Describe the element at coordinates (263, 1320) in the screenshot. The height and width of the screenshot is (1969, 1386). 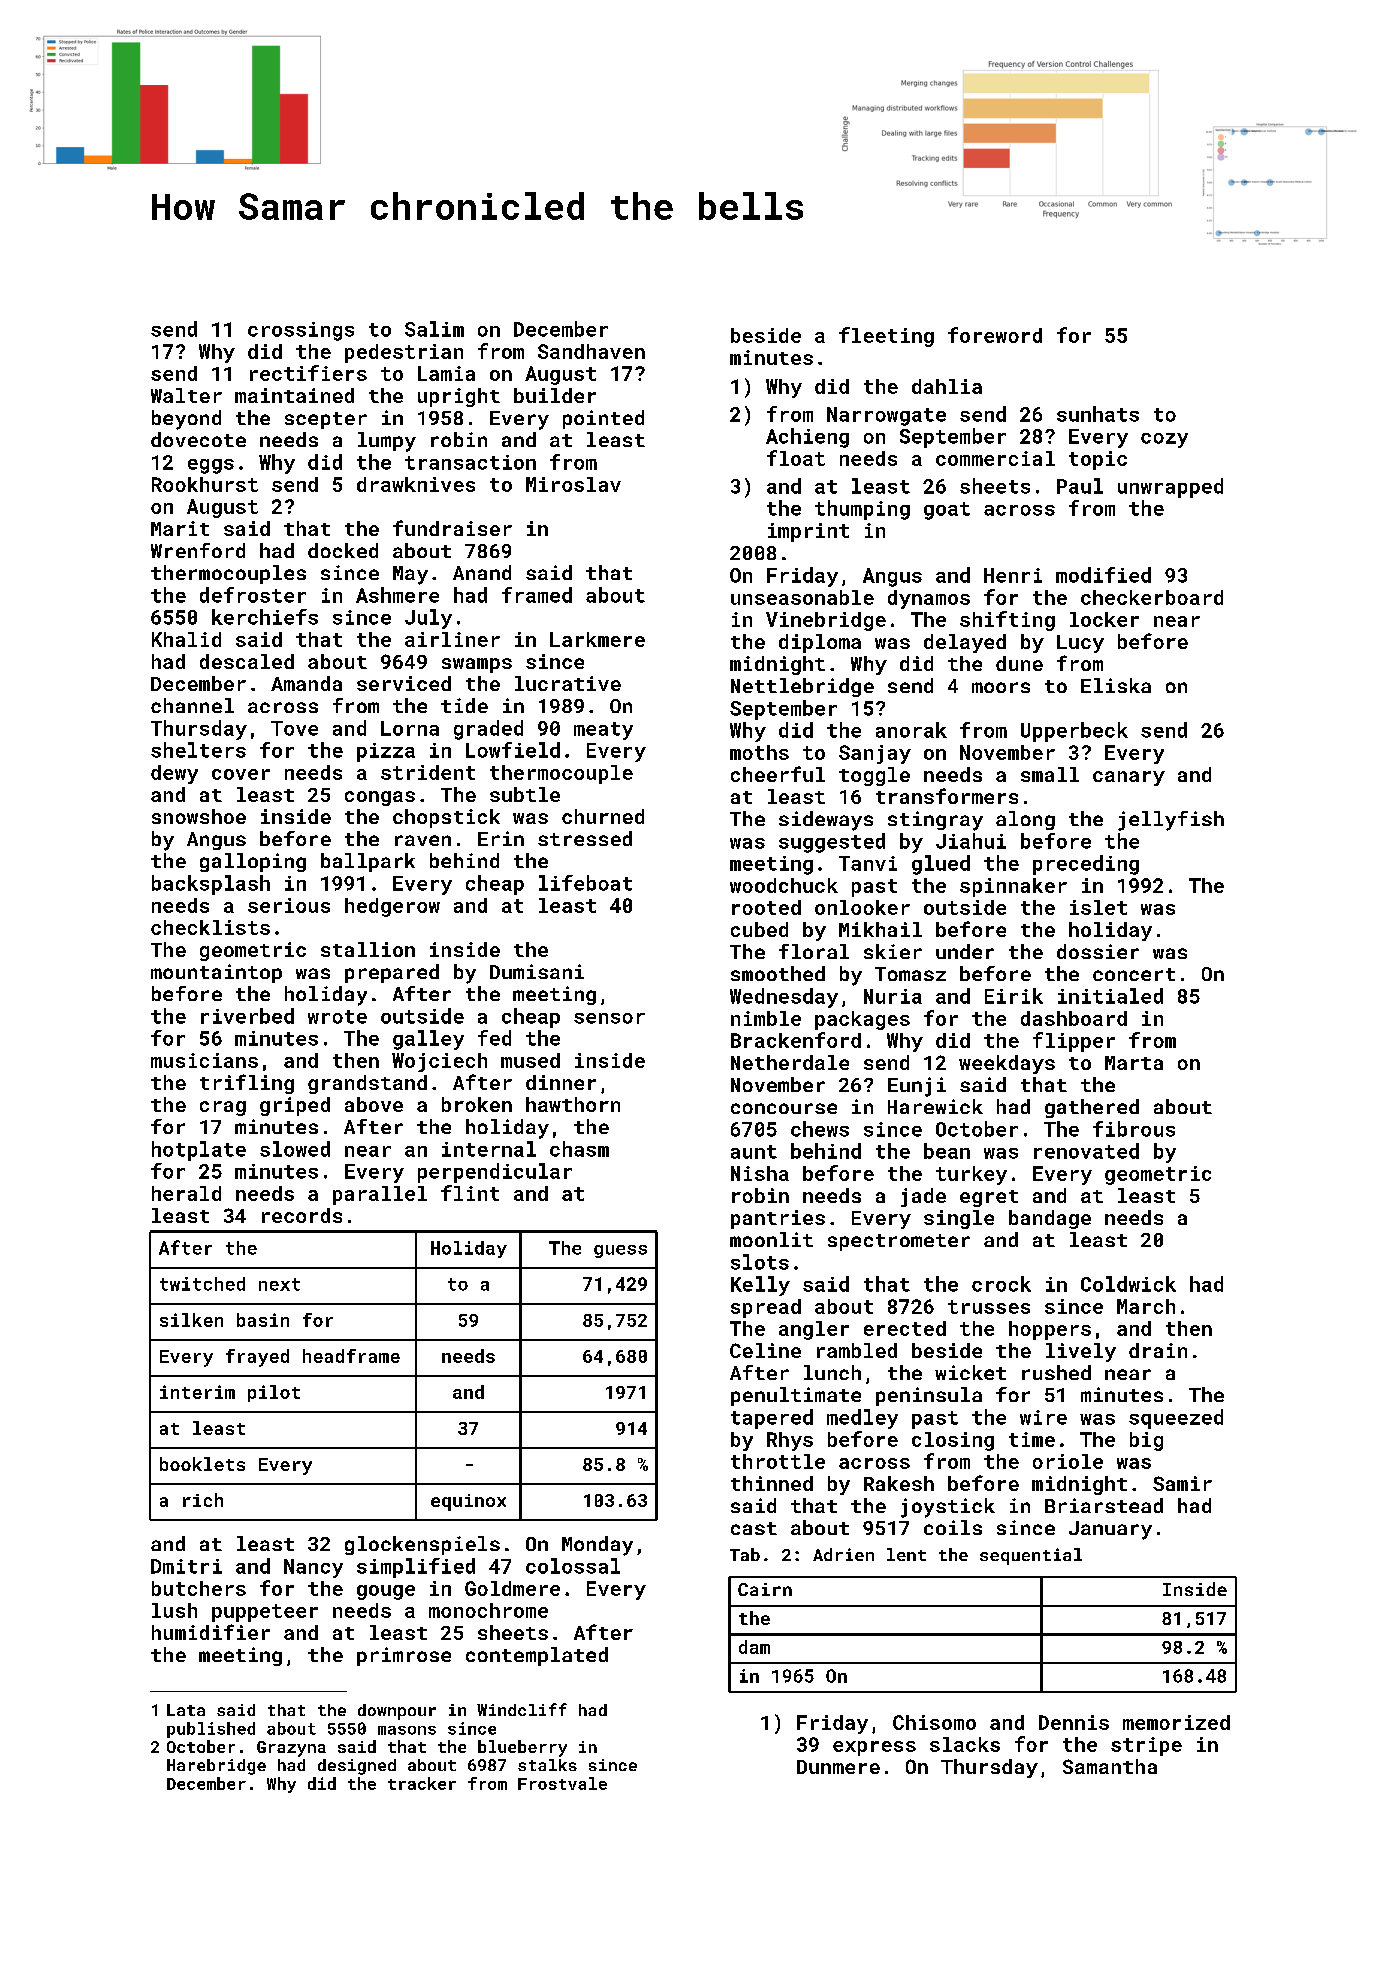
I see `basin` at that location.
